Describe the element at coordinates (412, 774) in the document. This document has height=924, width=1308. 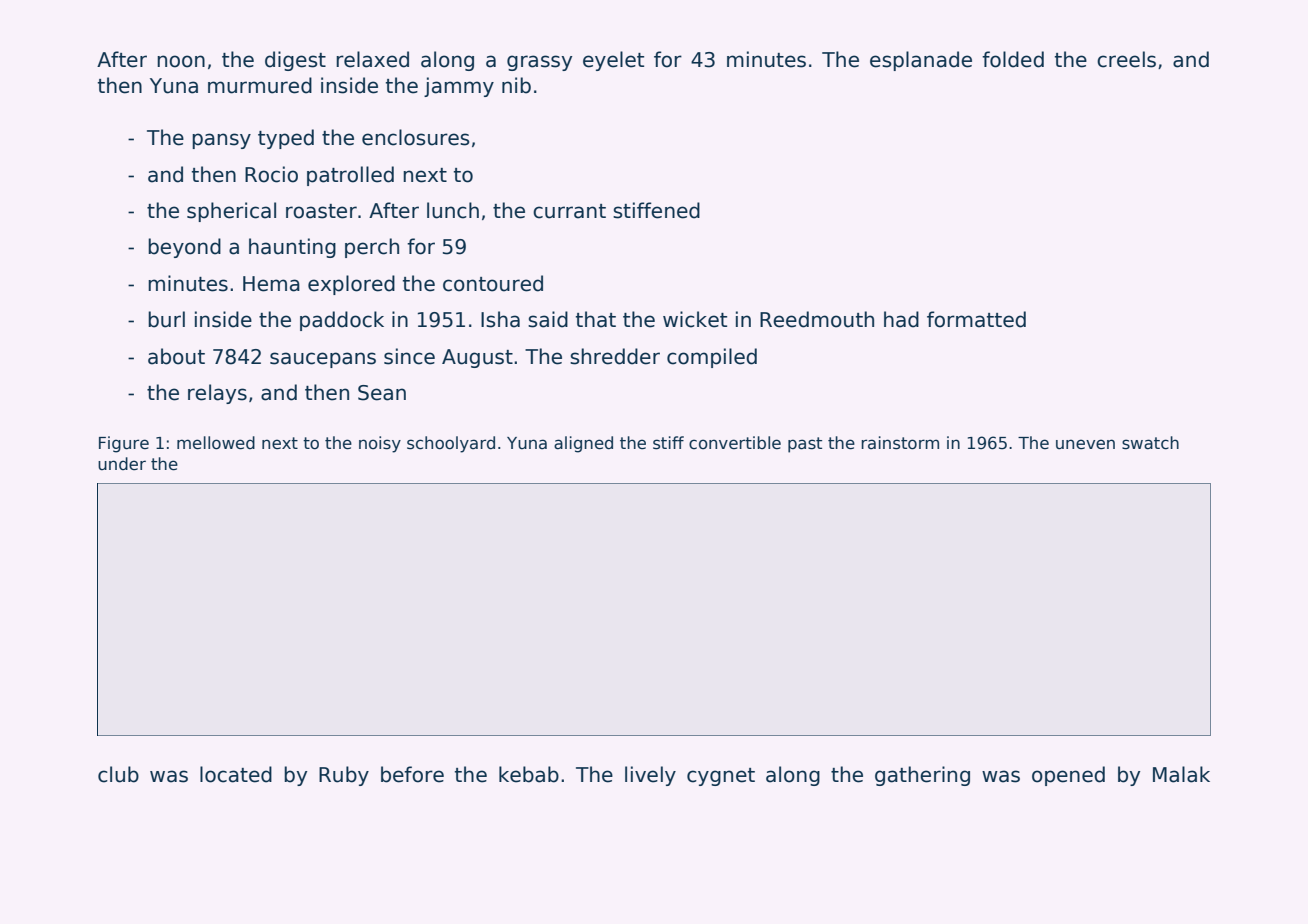
I see `before` at that location.
